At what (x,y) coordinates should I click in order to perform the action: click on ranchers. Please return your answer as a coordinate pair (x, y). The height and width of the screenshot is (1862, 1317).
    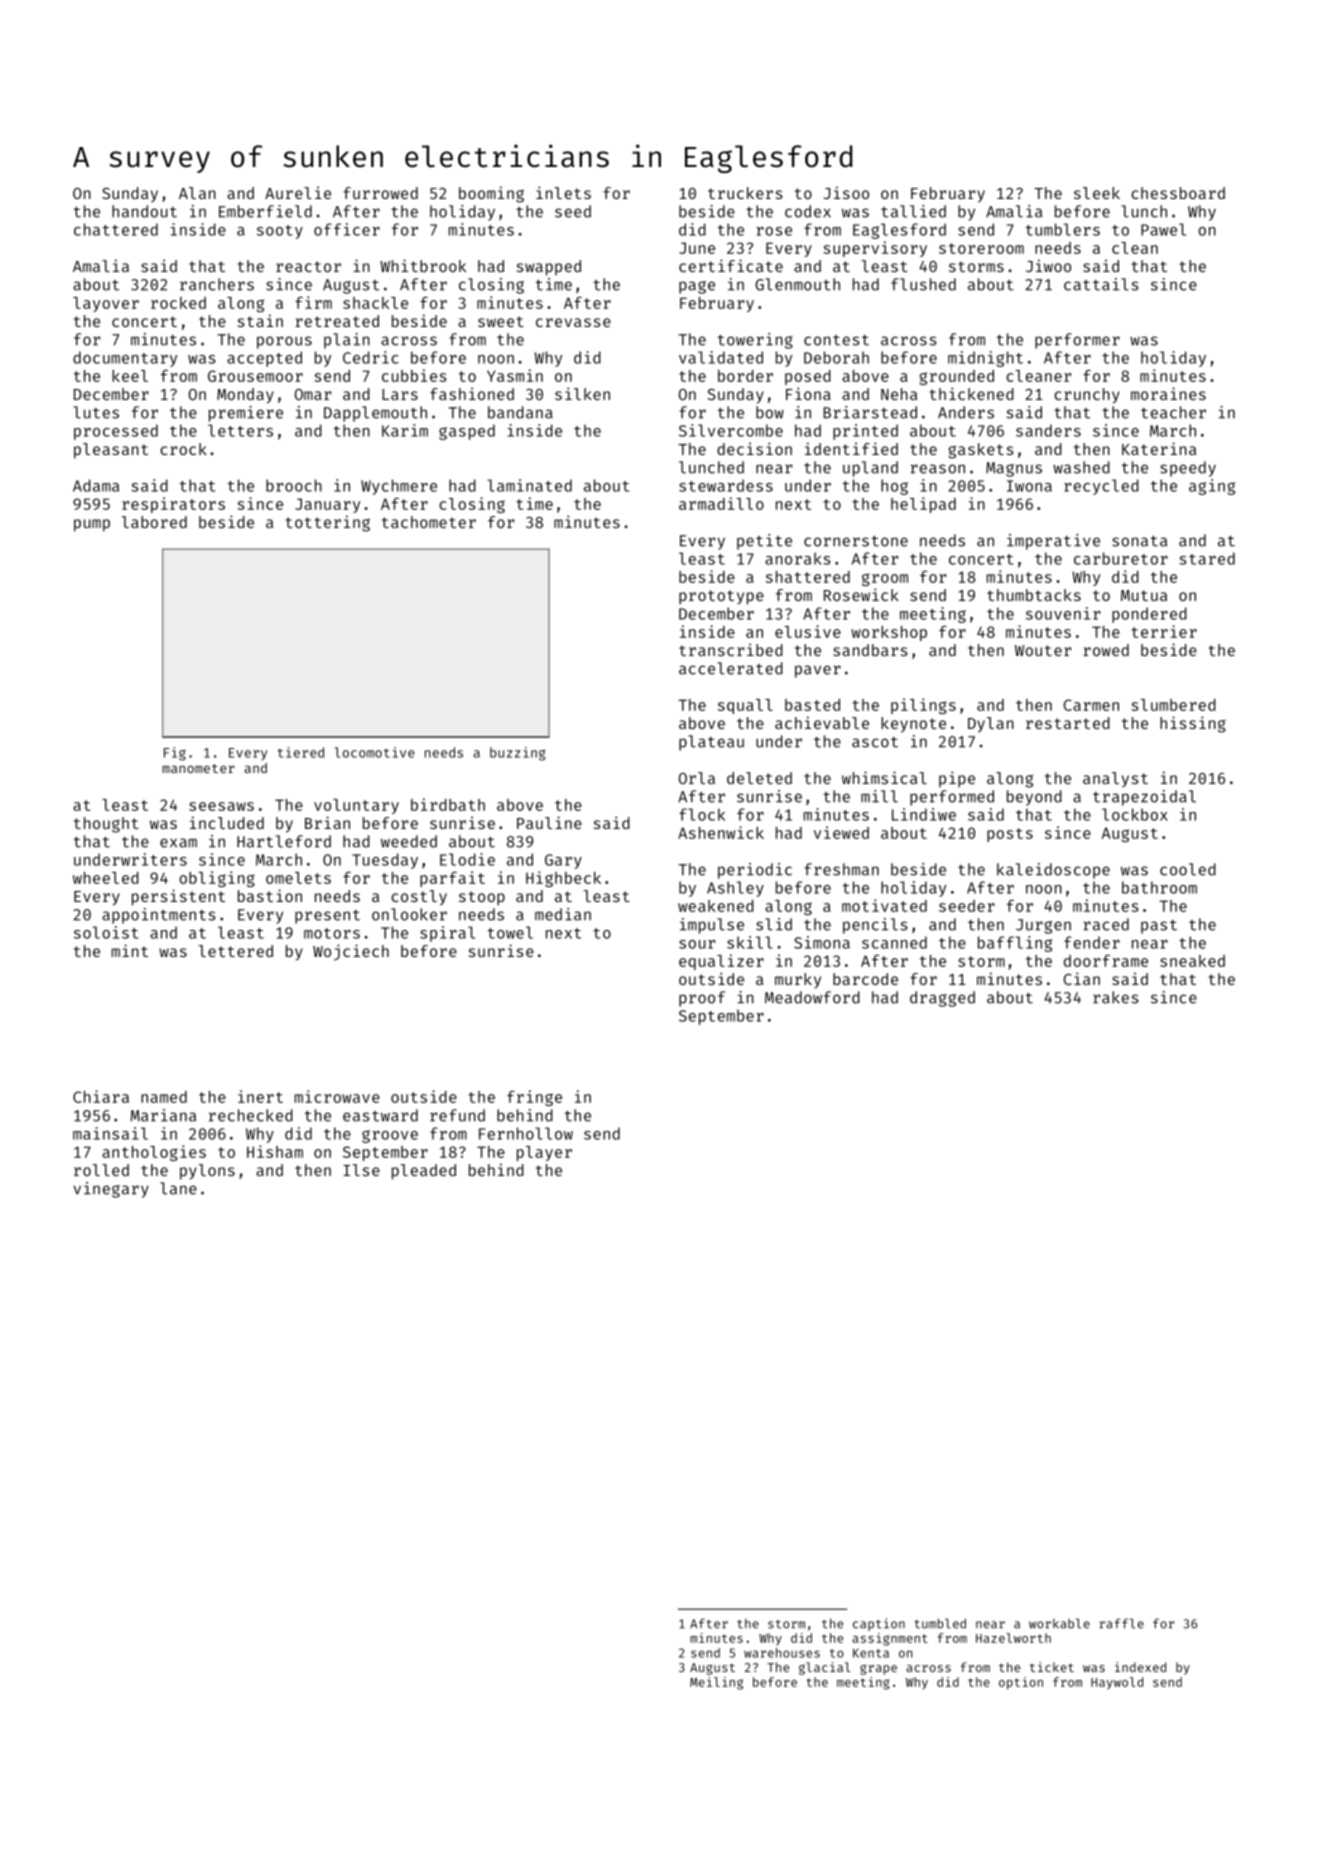
    Looking at the image, I should click on (217, 284).
